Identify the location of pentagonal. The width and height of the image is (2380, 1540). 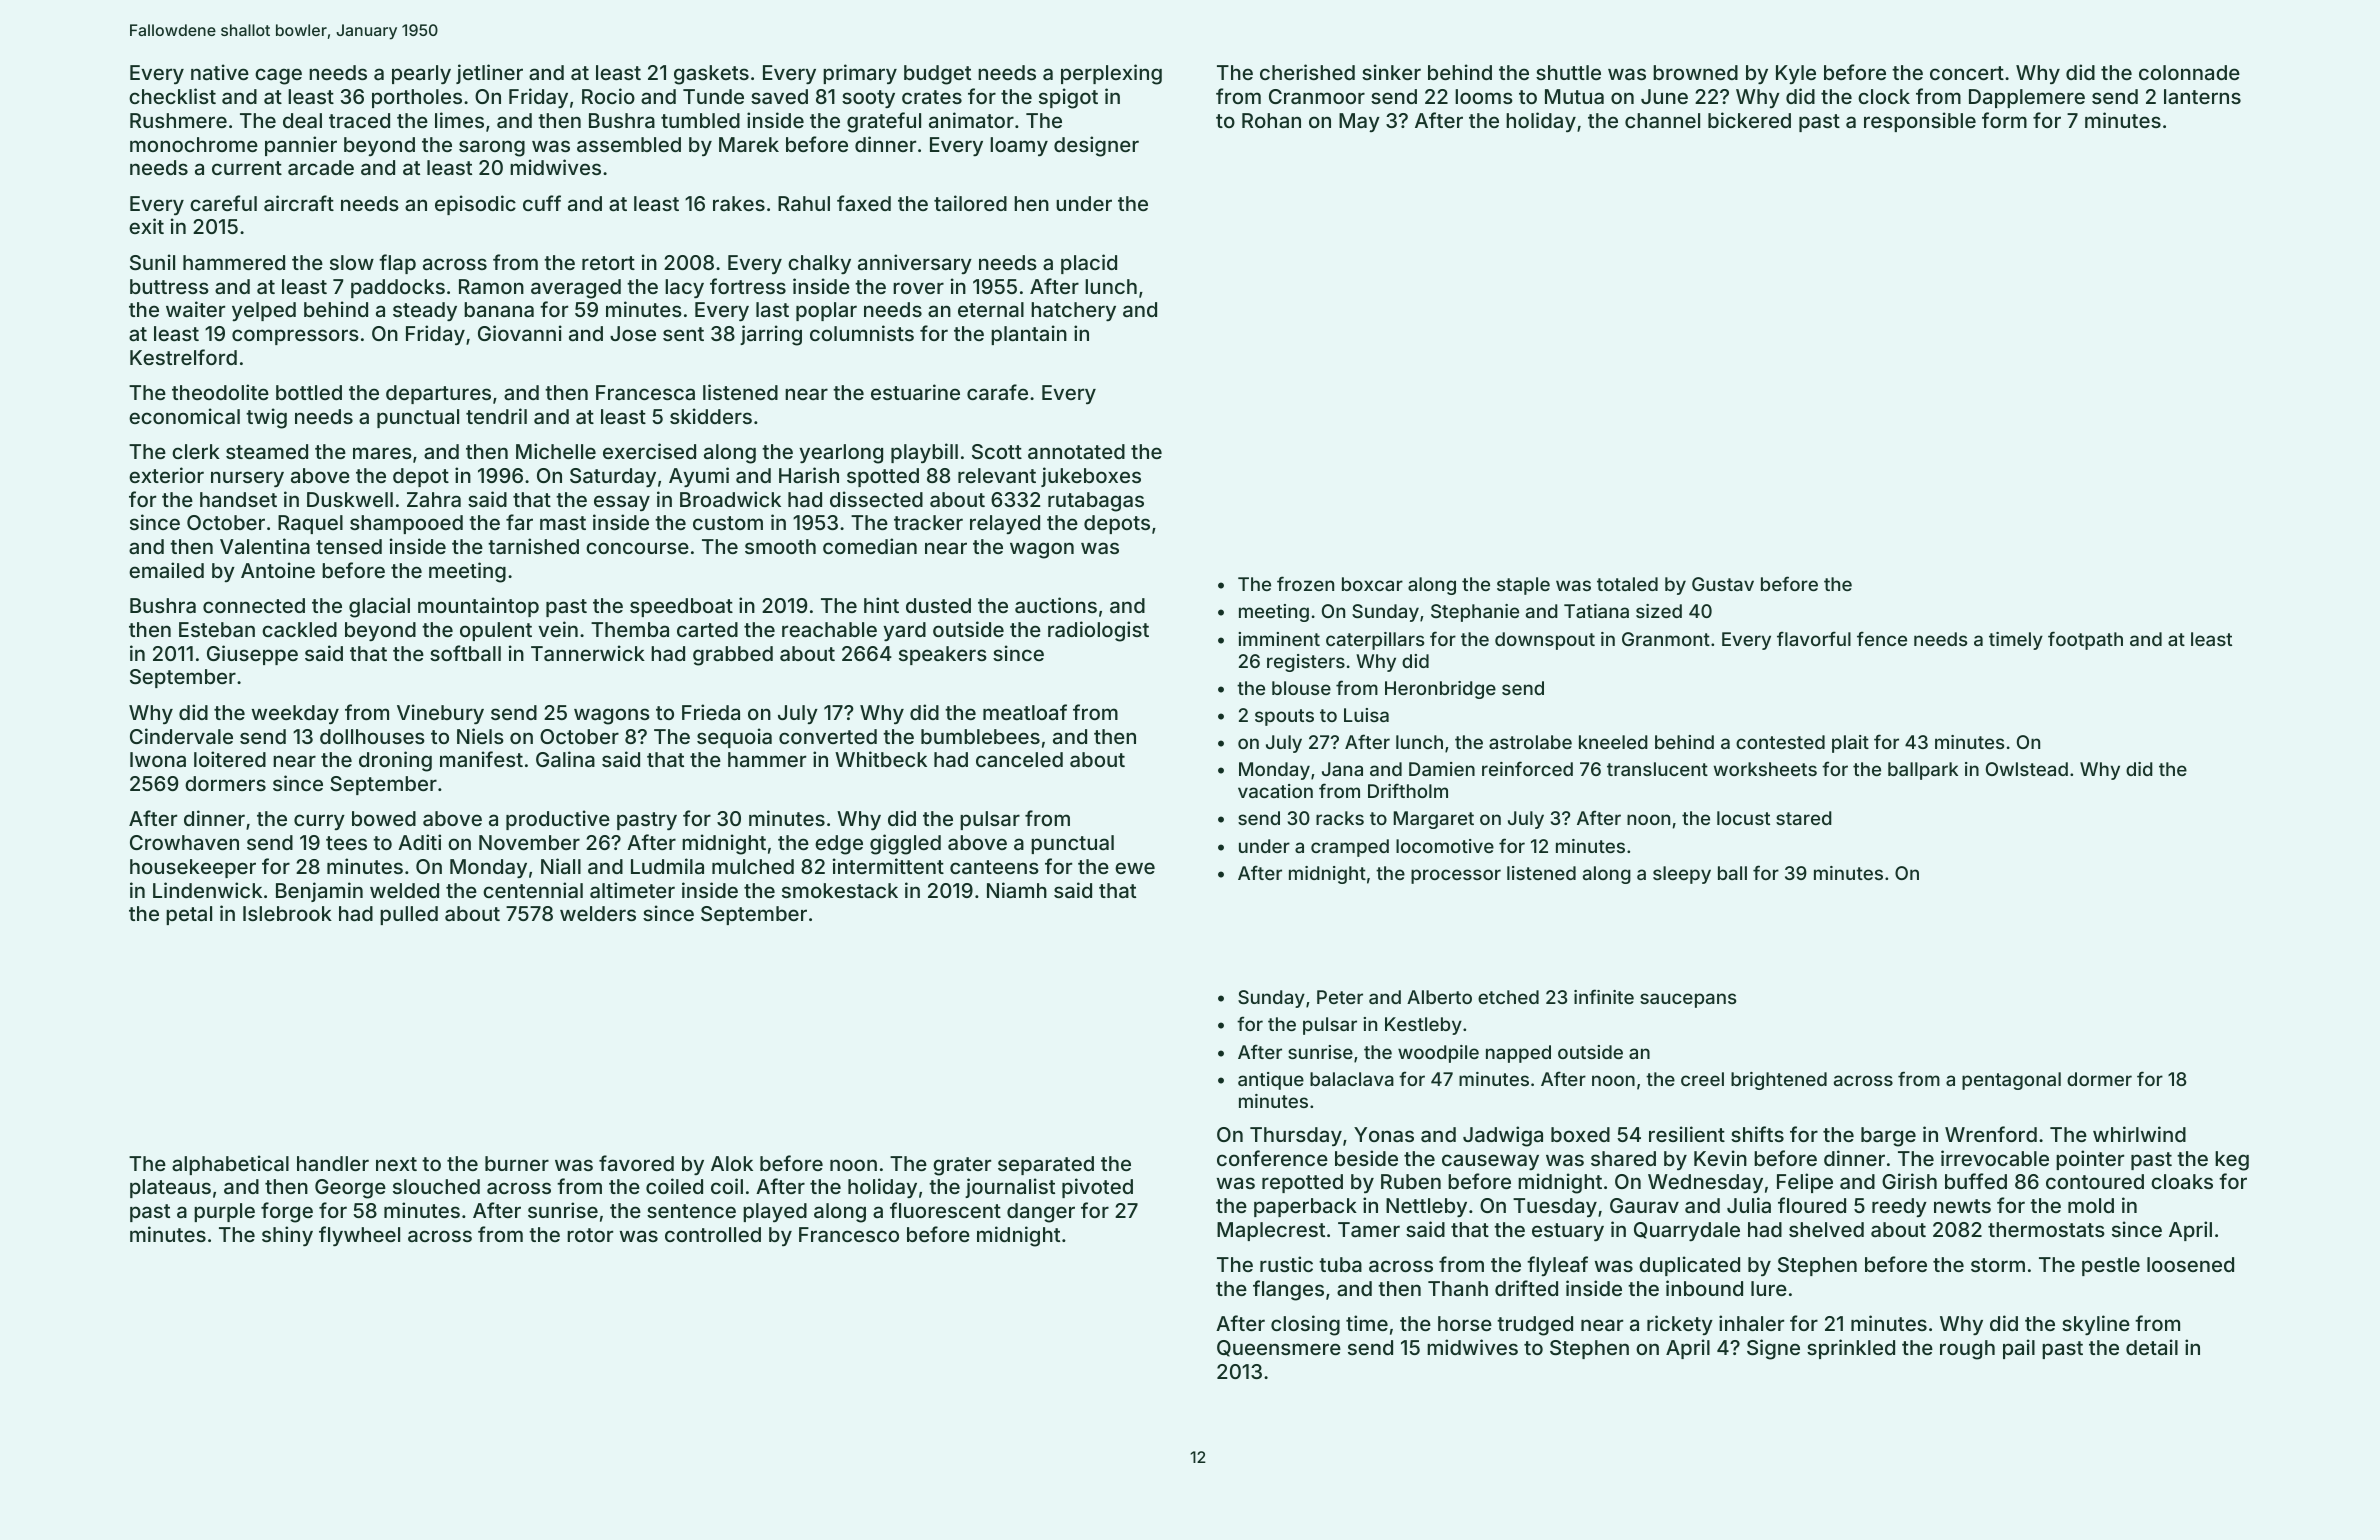
(2011, 1081).
